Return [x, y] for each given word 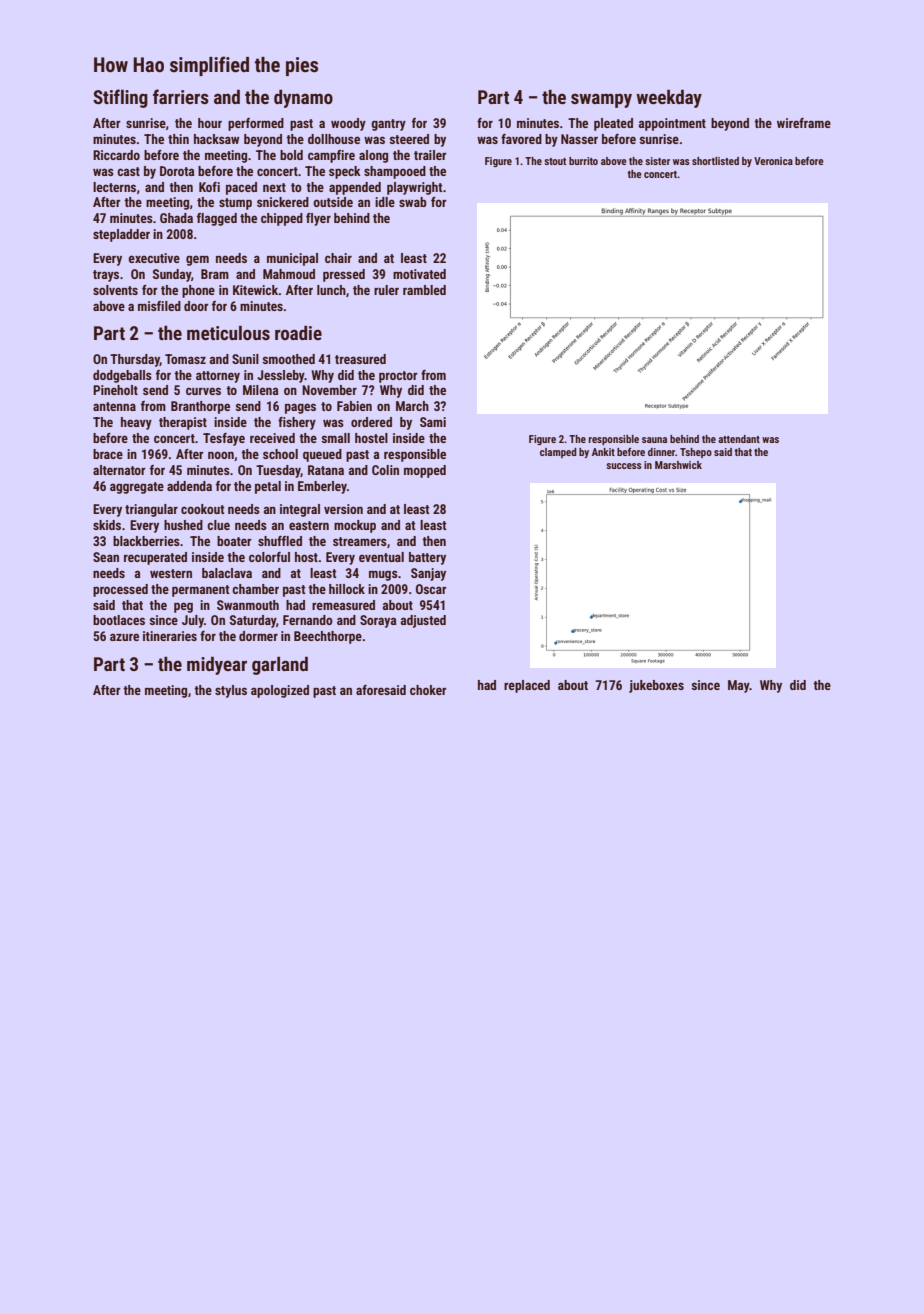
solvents [115, 290]
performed [256, 124]
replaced [527, 686]
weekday [669, 98]
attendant [739, 439]
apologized [280, 691]
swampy [601, 100]
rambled [424, 290]
